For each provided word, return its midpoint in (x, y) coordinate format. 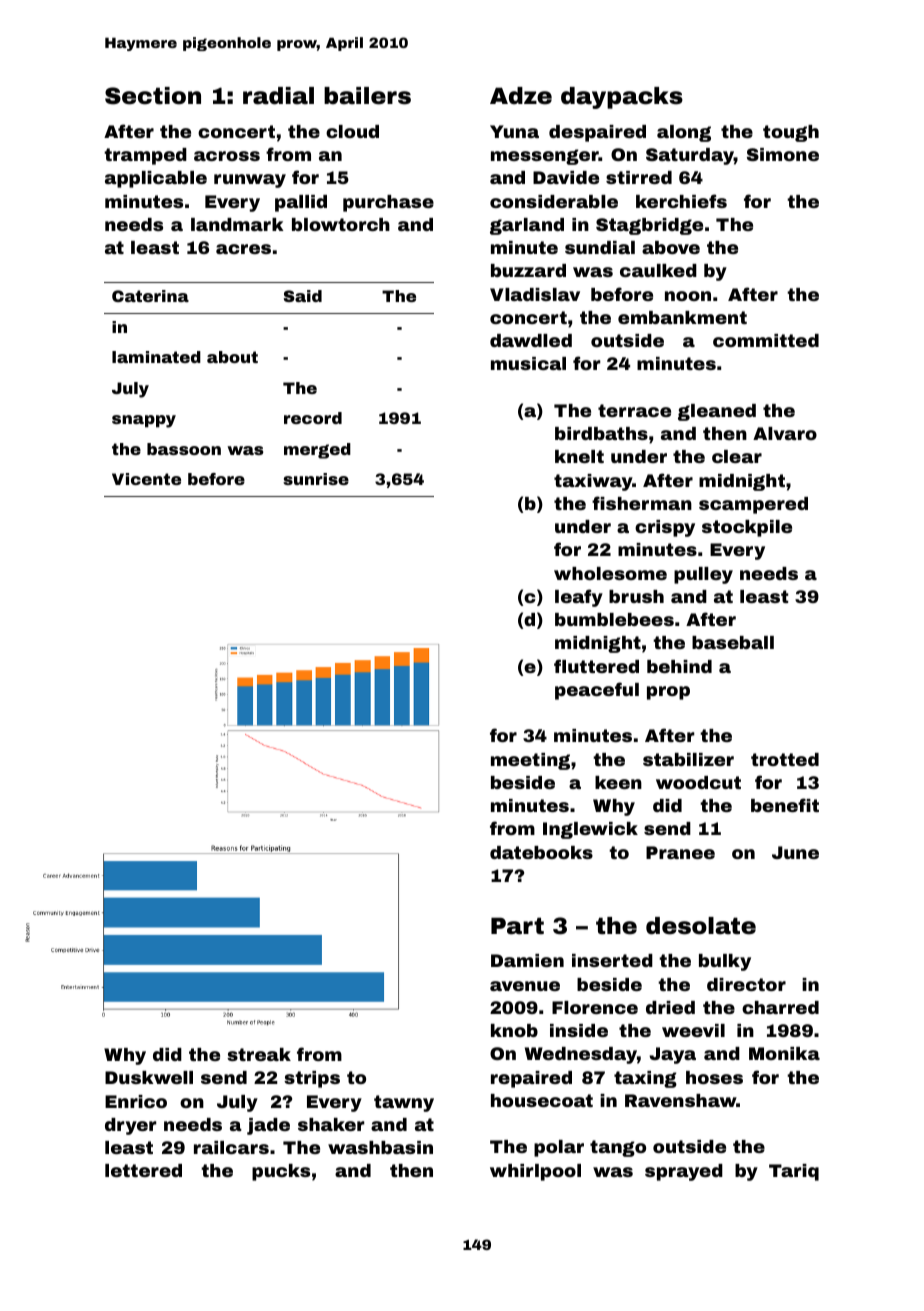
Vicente (146, 479)
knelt (579, 456)
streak (259, 1054)
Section (153, 96)
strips (312, 1079)
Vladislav (535, 294)
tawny (404, 1103)
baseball (733, 642)
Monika (784, 1053)
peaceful (597, 691)
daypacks (622, 98)
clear (737, 456)
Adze (521, 96)
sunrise (316, 479)
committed (766, 340)
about (232, 357)
